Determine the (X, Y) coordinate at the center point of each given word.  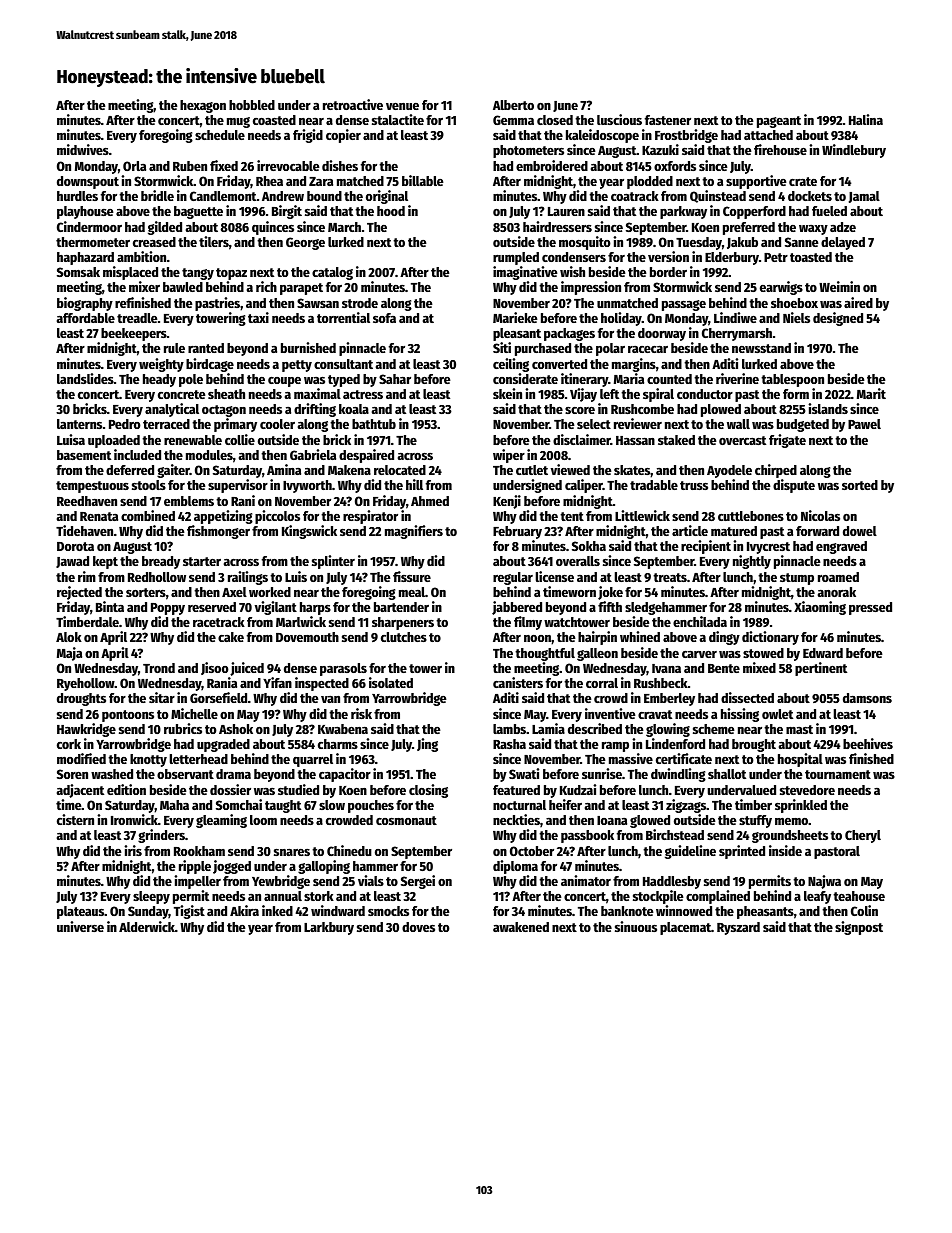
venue (402, 106)
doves (418, 927)
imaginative (525, 273)
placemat (685, 928)
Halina (866, 119)
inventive (610, 713)
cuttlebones (751, 516)
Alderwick (147, 926)
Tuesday (699, 243)
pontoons (128, 716)
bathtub (374, 424)
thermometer (93, 242)
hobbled (252, 105)
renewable (193, 440)
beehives (868, 743)
